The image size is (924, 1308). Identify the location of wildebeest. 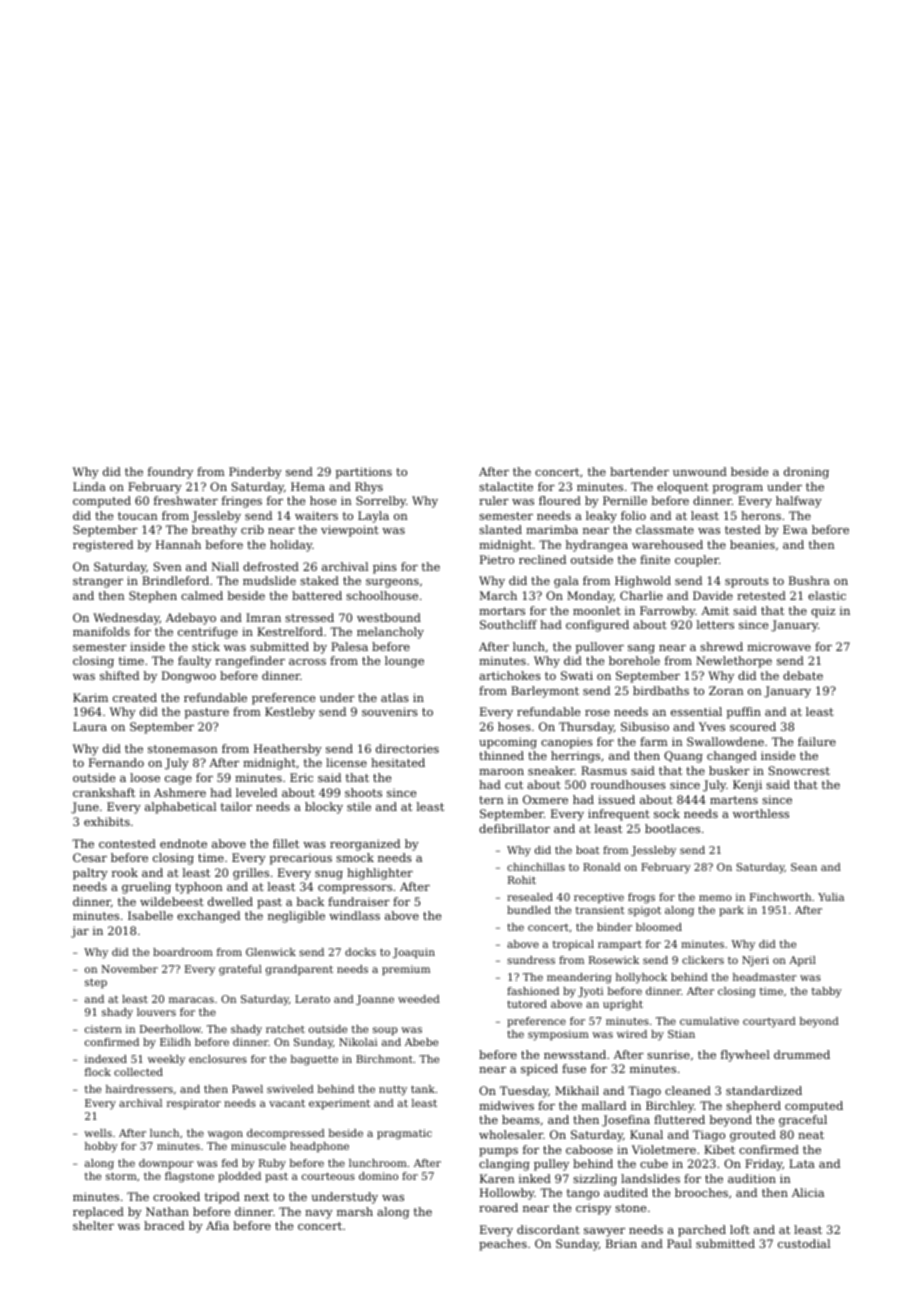
(172, 901).
